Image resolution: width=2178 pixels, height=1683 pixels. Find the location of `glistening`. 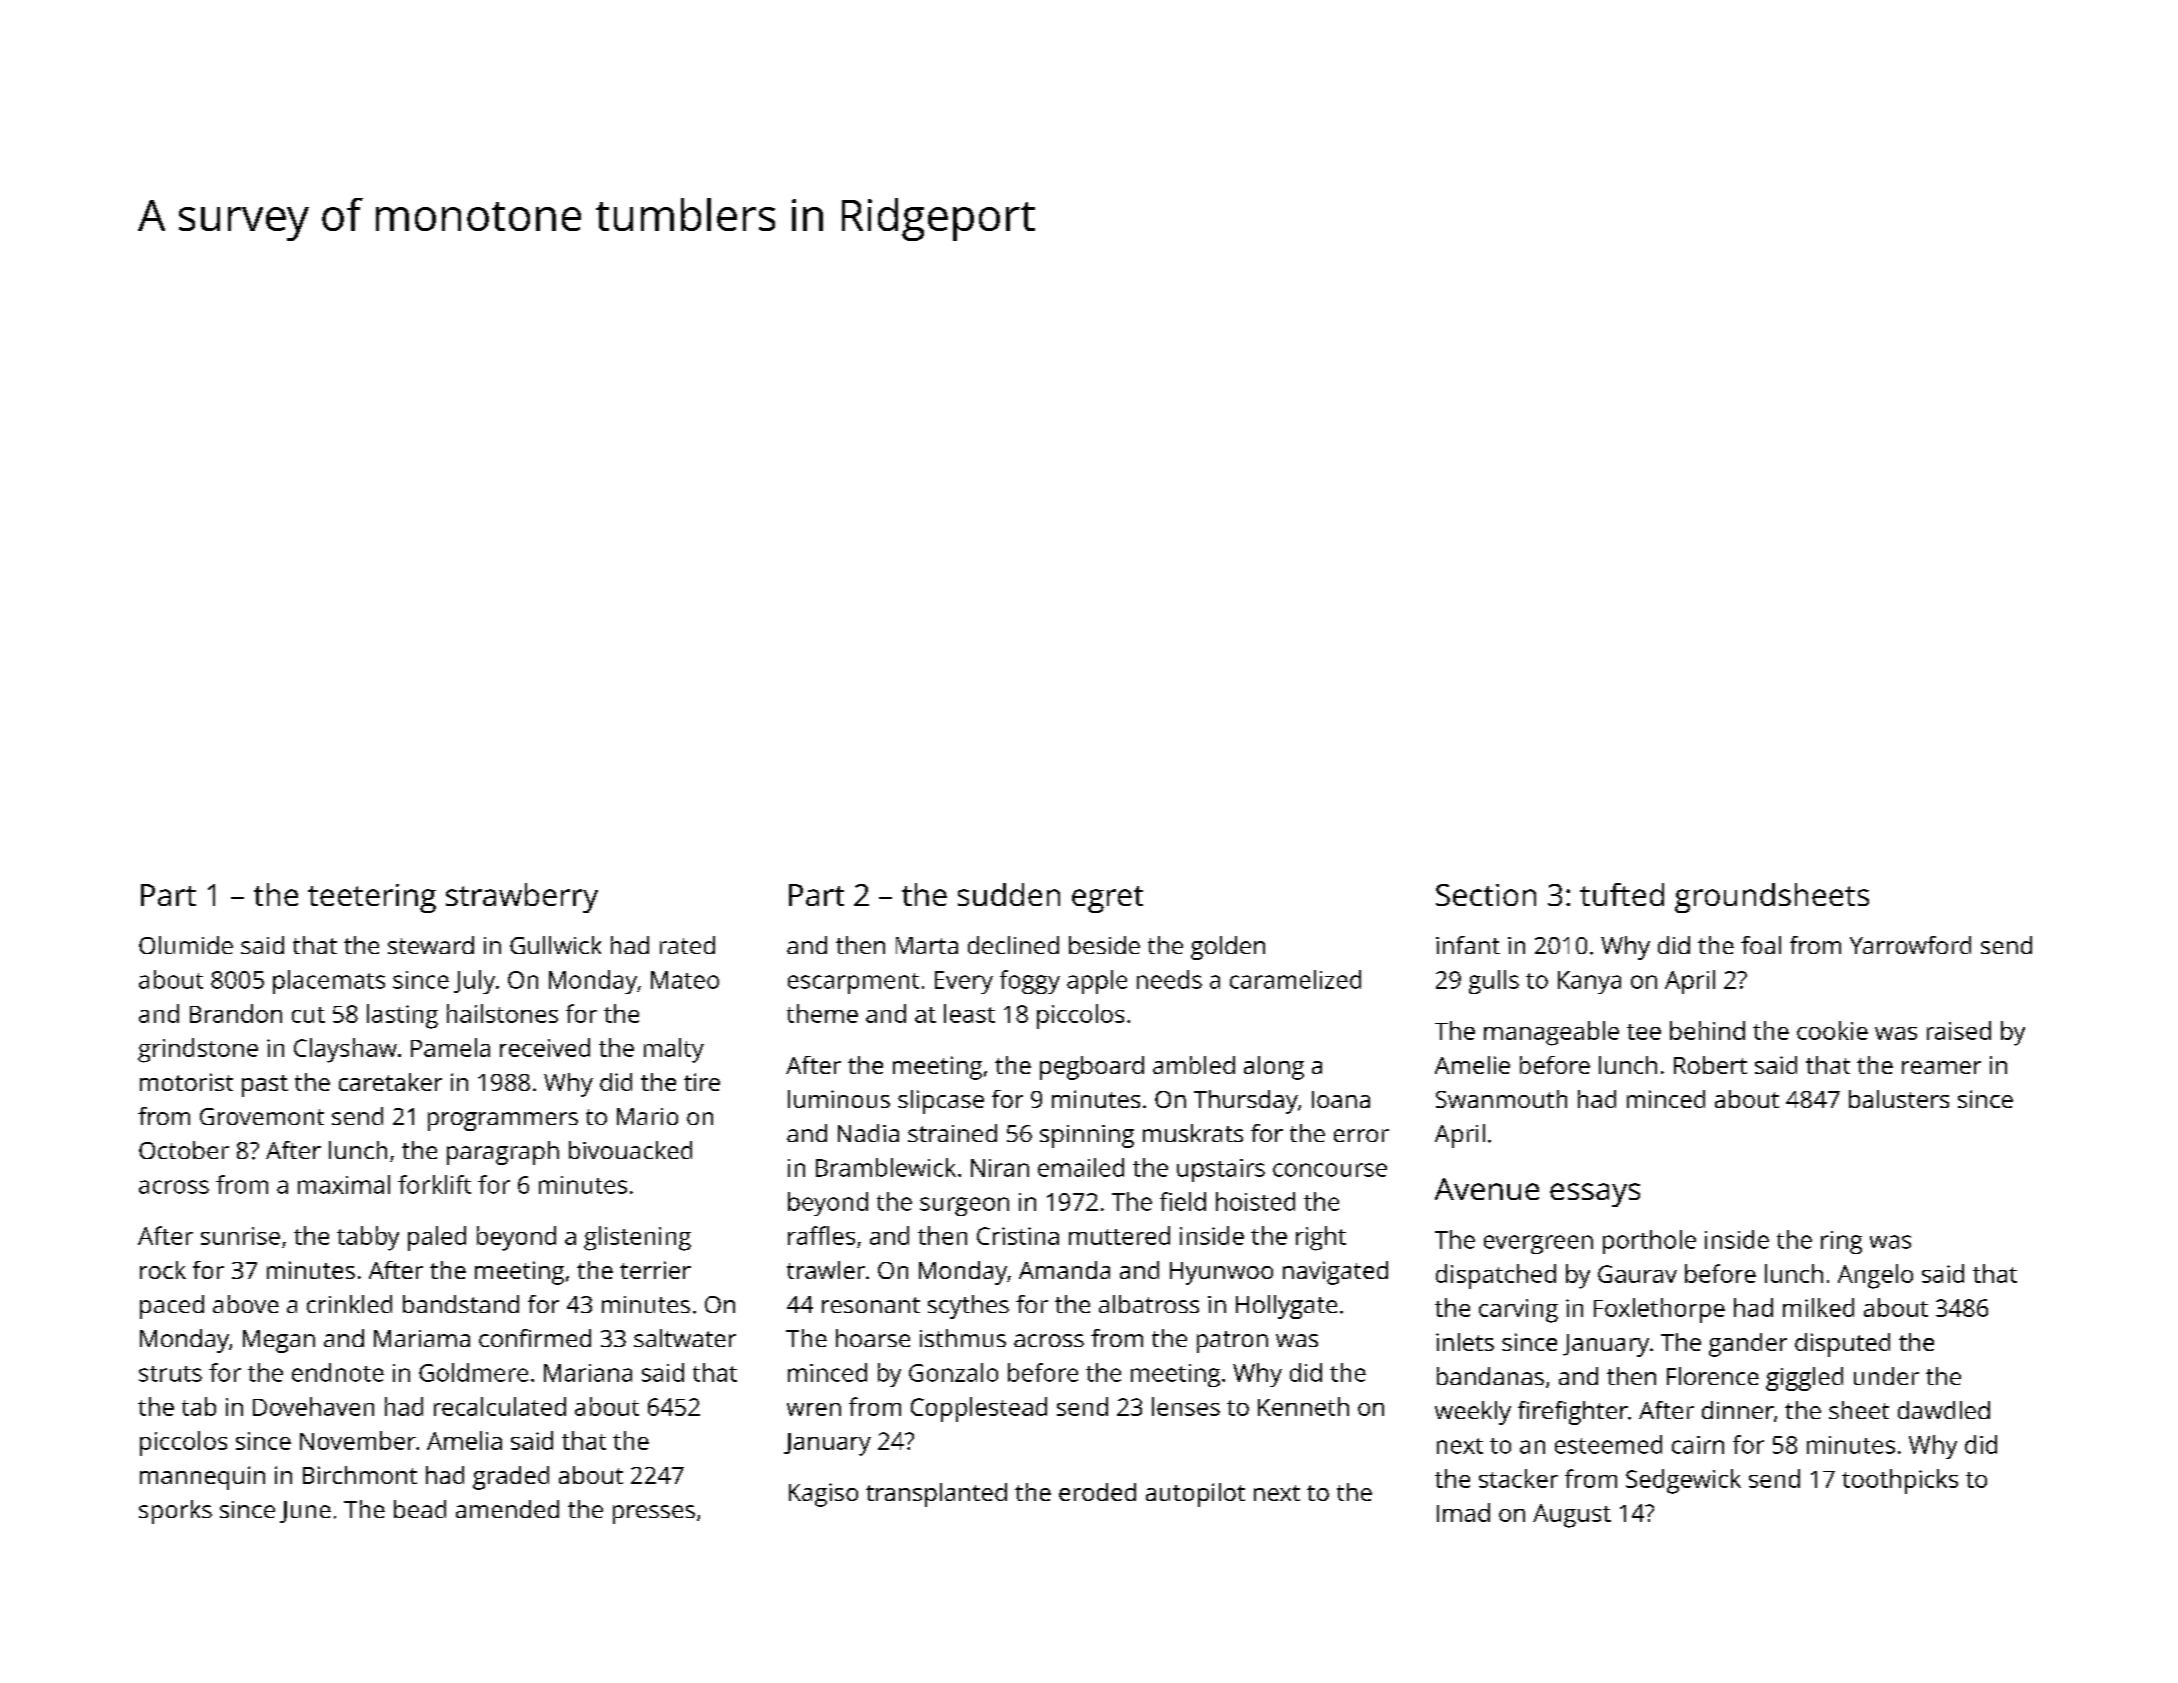

glistening is located at coordinates (637, 1238).
